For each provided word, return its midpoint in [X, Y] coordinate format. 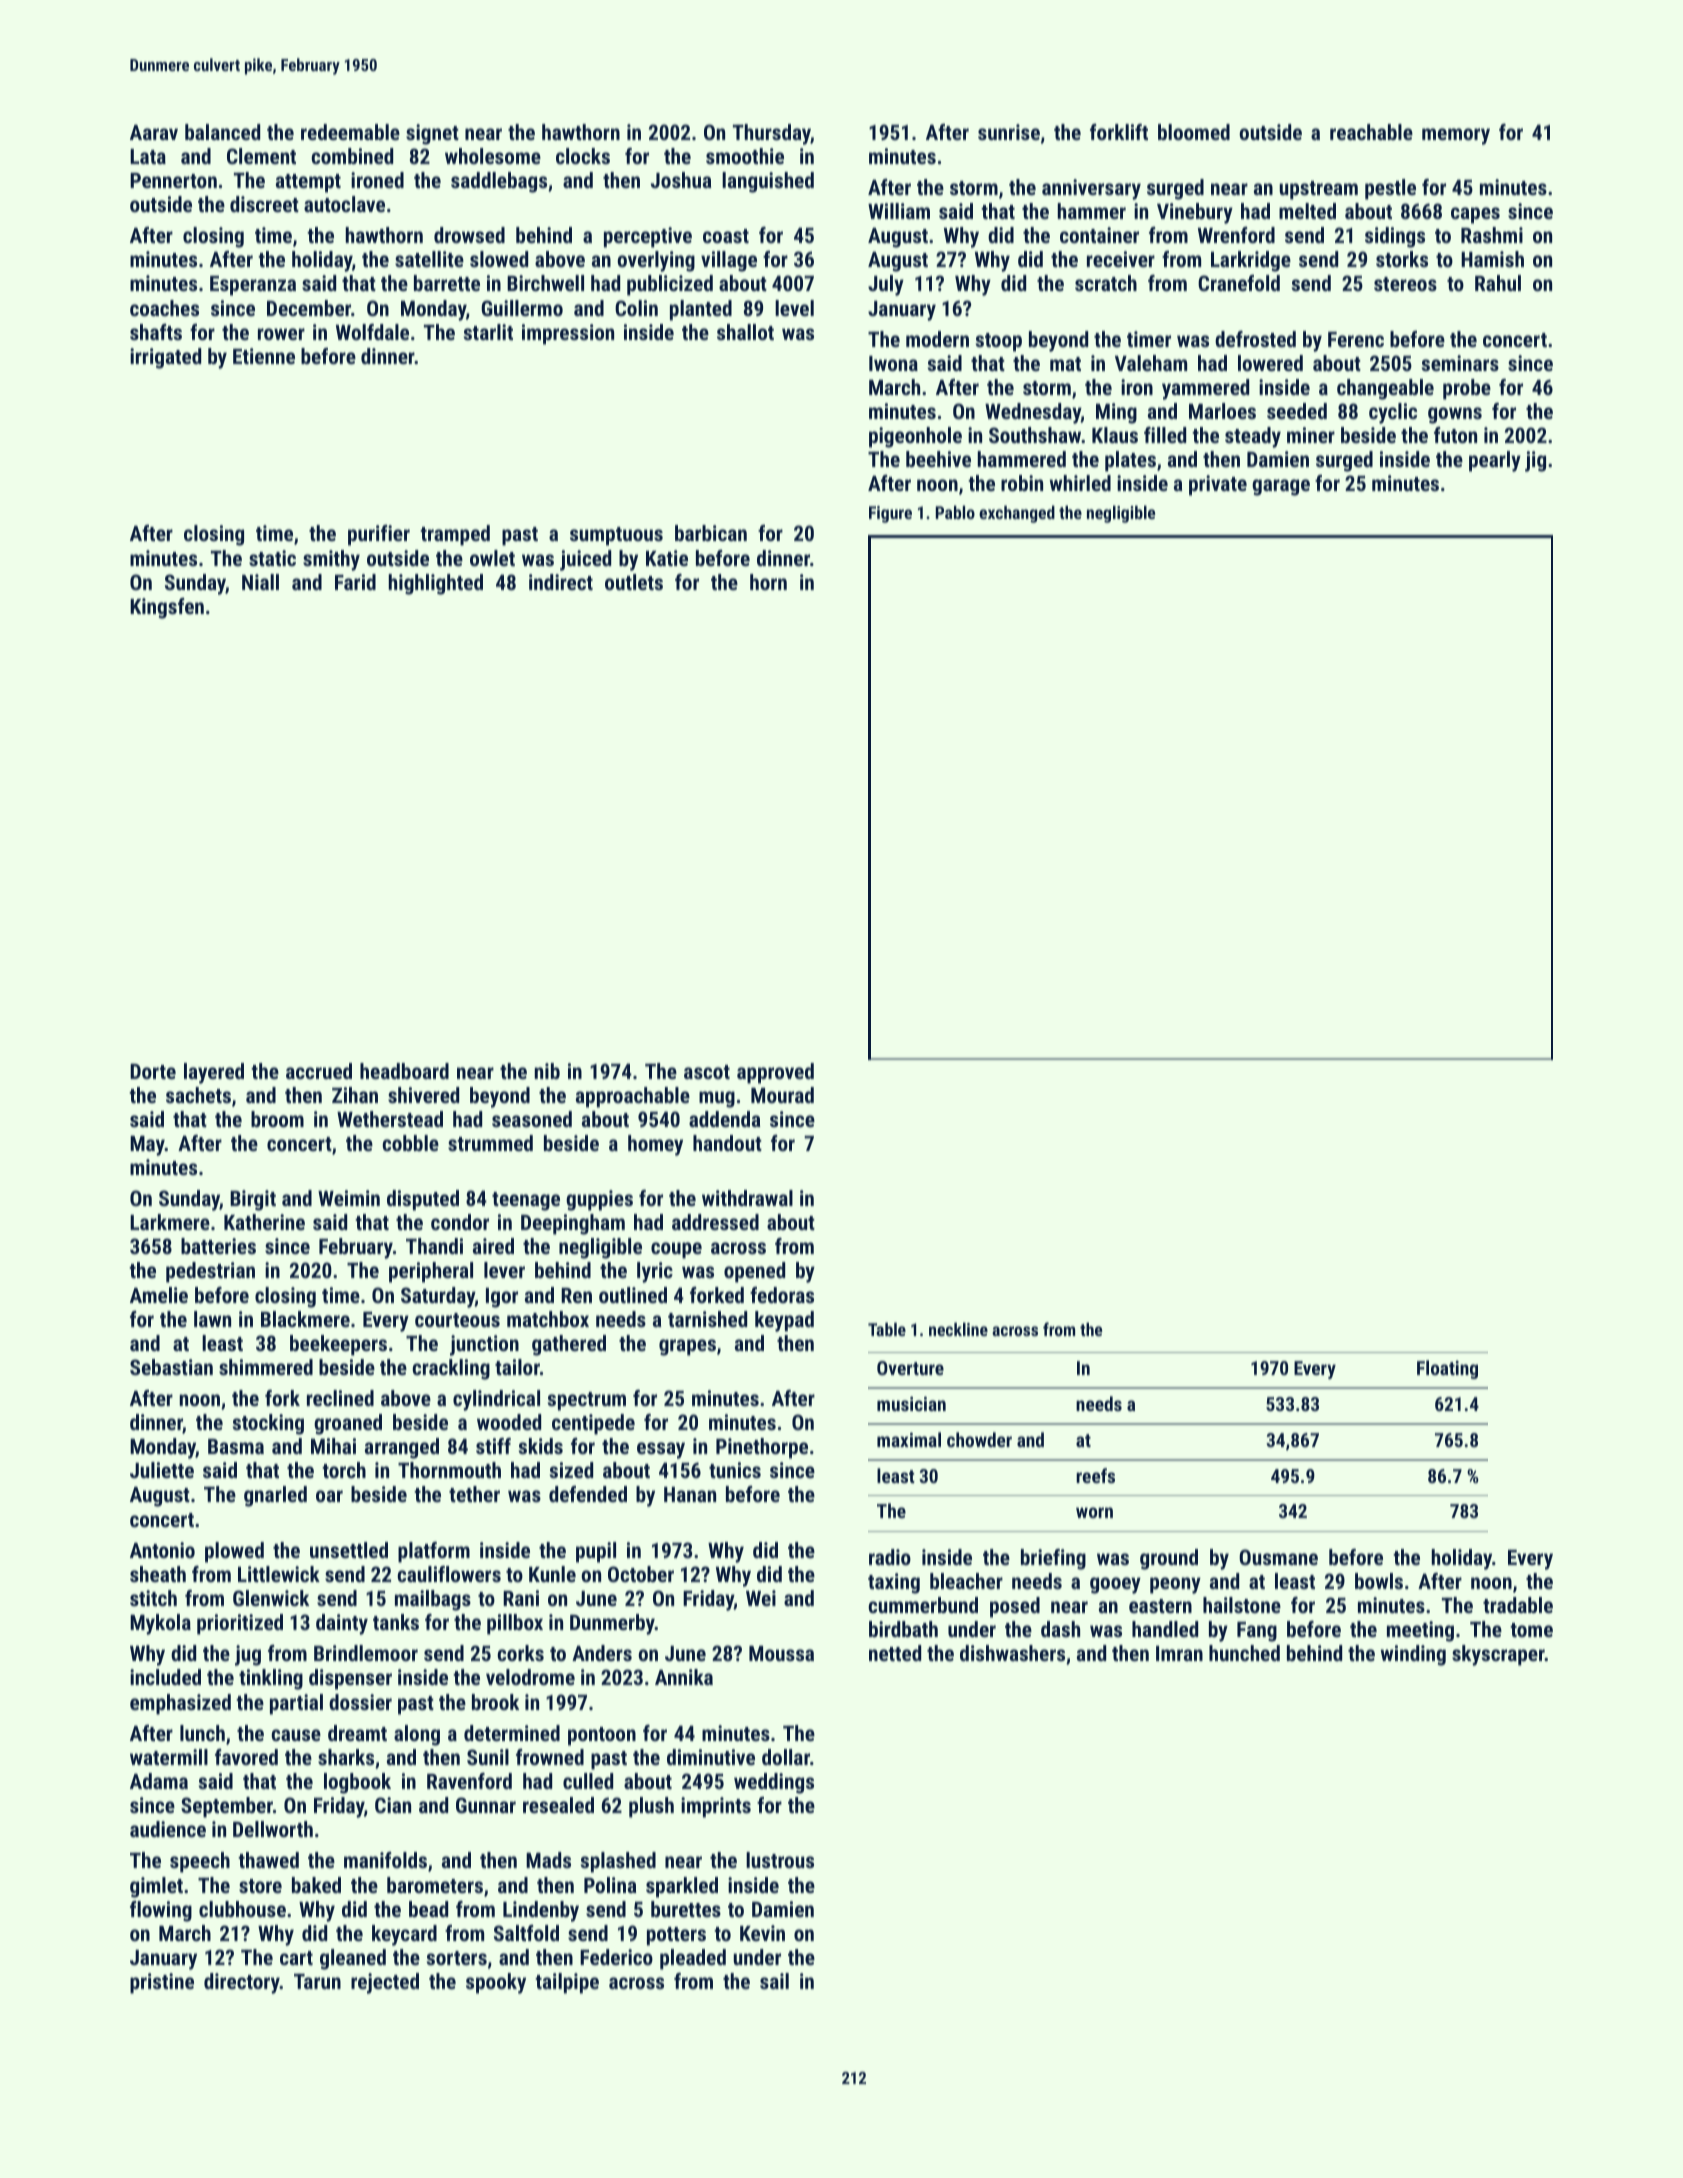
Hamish [1492, 259]
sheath [158, 1574]
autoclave [344, 204]
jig [1535, 461]
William [899, 211]
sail [774, 1981]
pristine [162, 1983]
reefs [1095, 1475]
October [641, 1574]
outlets [634, 582]
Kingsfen [167, 608]
